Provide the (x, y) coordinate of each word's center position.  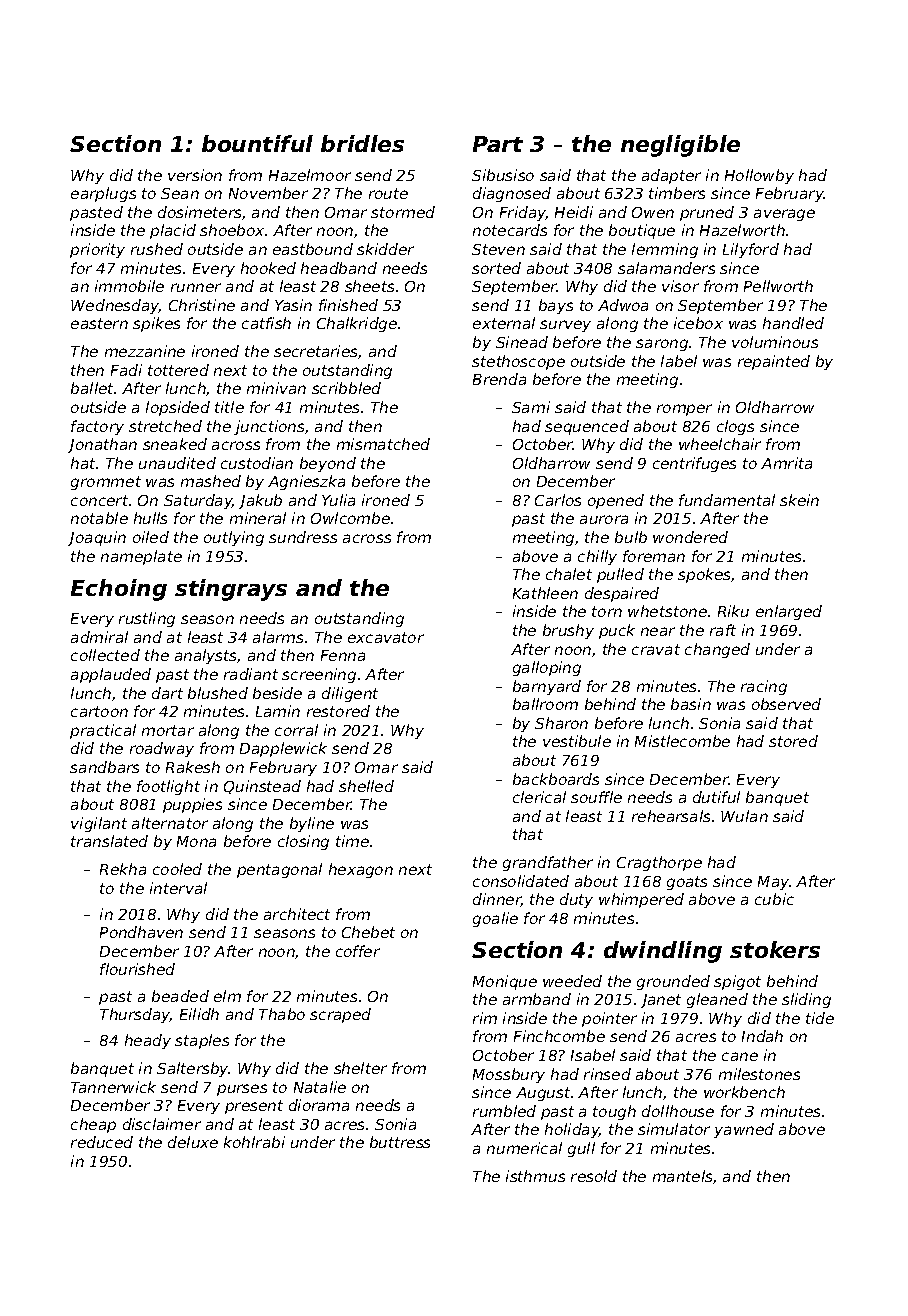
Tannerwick (113, 1087)
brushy (568, 631)
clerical (539, 797)
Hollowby (759, 176)
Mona (196, 841)
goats (687, 883)
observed (786, 704)
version (195, 175)
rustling (147, 619)
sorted (496, 268)
